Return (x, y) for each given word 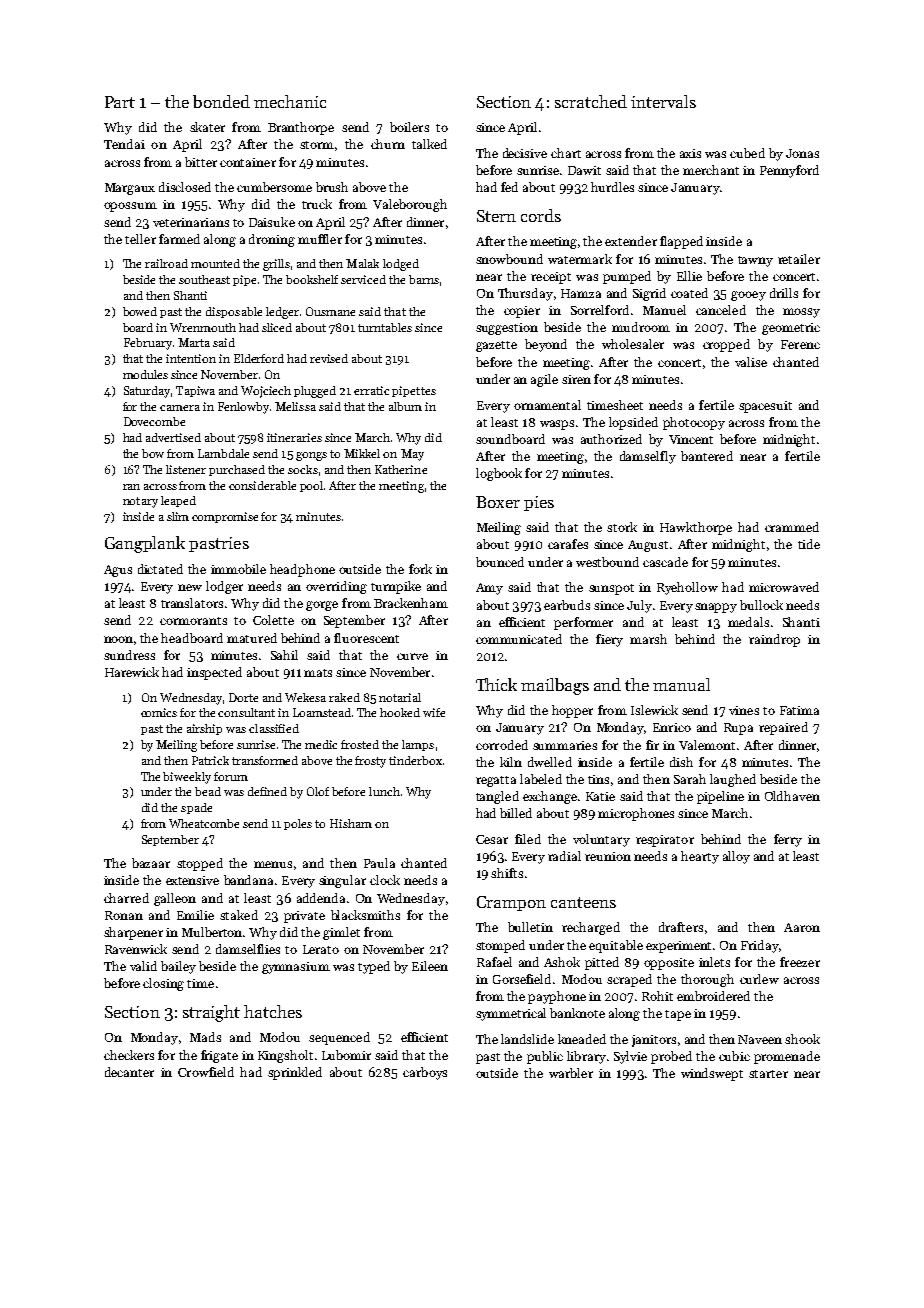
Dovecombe (154, 421)
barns (424, 279)
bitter (201, 162)
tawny (755, 261)
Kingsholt (285, 1056)
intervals (663, 101)
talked (429, 144)
